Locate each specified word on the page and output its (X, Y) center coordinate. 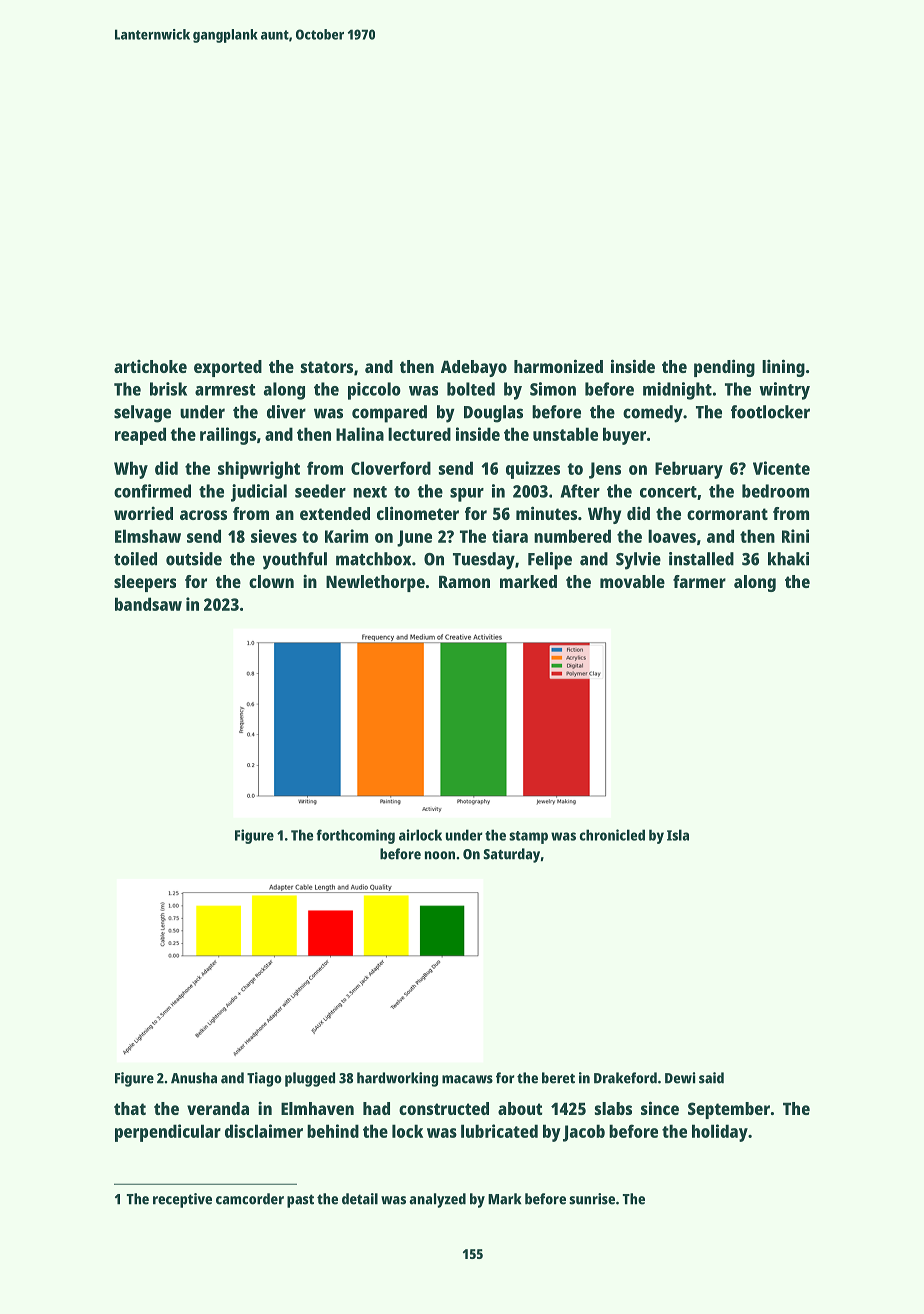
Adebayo (474, 368)
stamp (528, 837)
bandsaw (148, 604)
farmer (699, 581)
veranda (218, 1108)
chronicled (612, 835)
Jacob (584, 1133)
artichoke (150, 366)
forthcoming (355, 836)
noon (440, 855)
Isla (678, 835)
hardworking (397, 1079)
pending (724, 368)
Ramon (464, 581)
